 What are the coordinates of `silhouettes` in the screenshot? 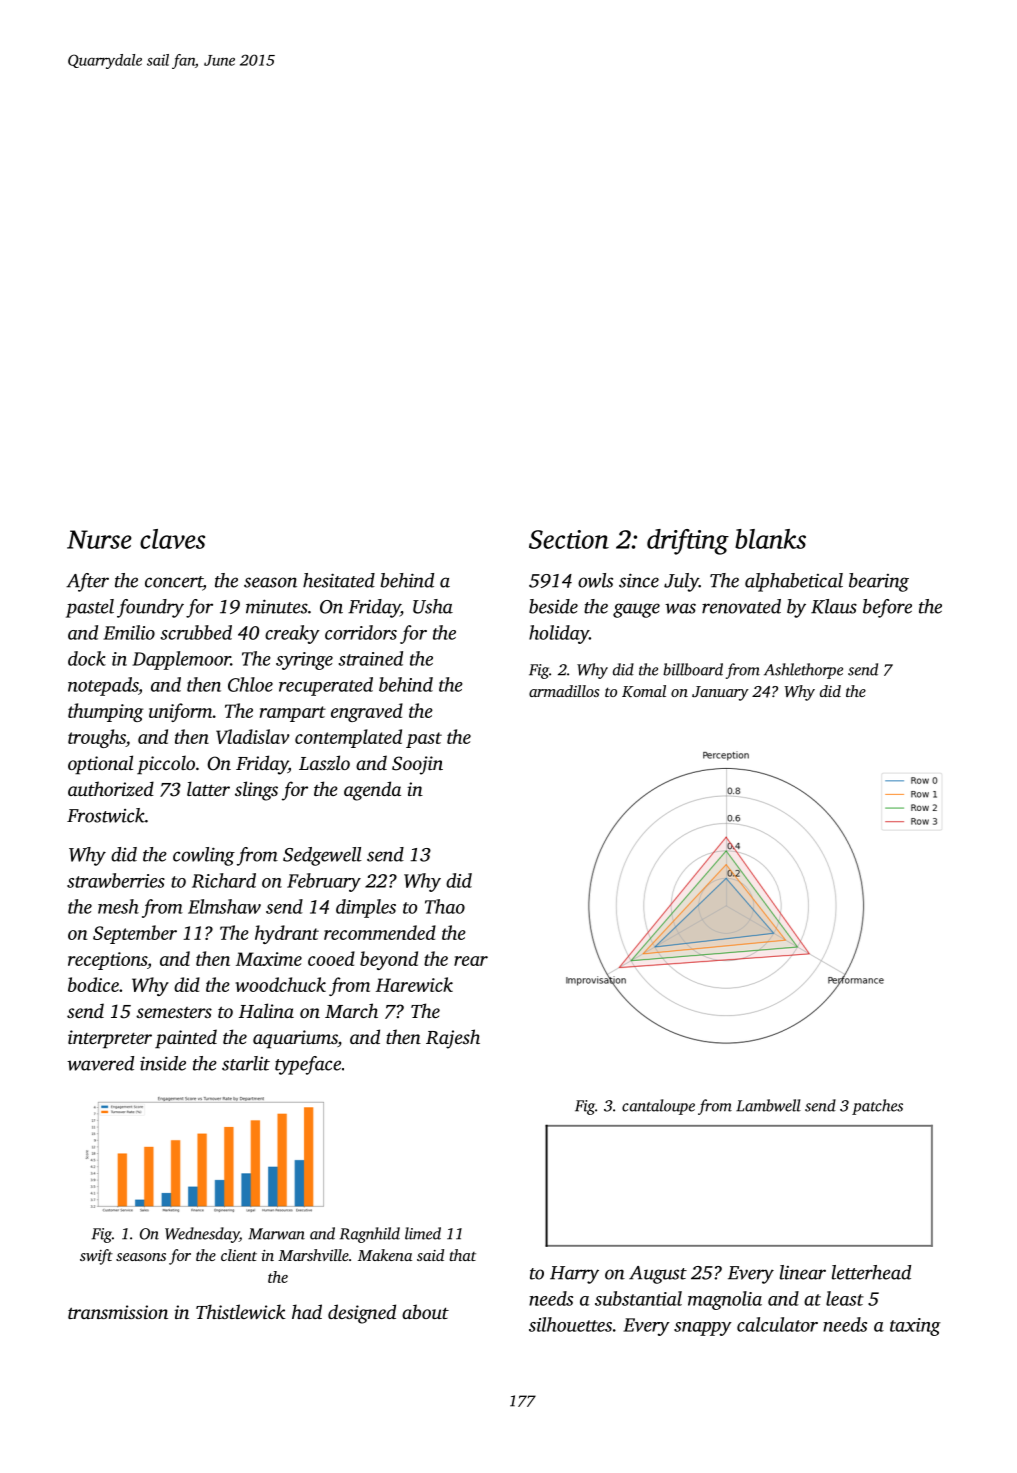 It's located at (570, 1324).
